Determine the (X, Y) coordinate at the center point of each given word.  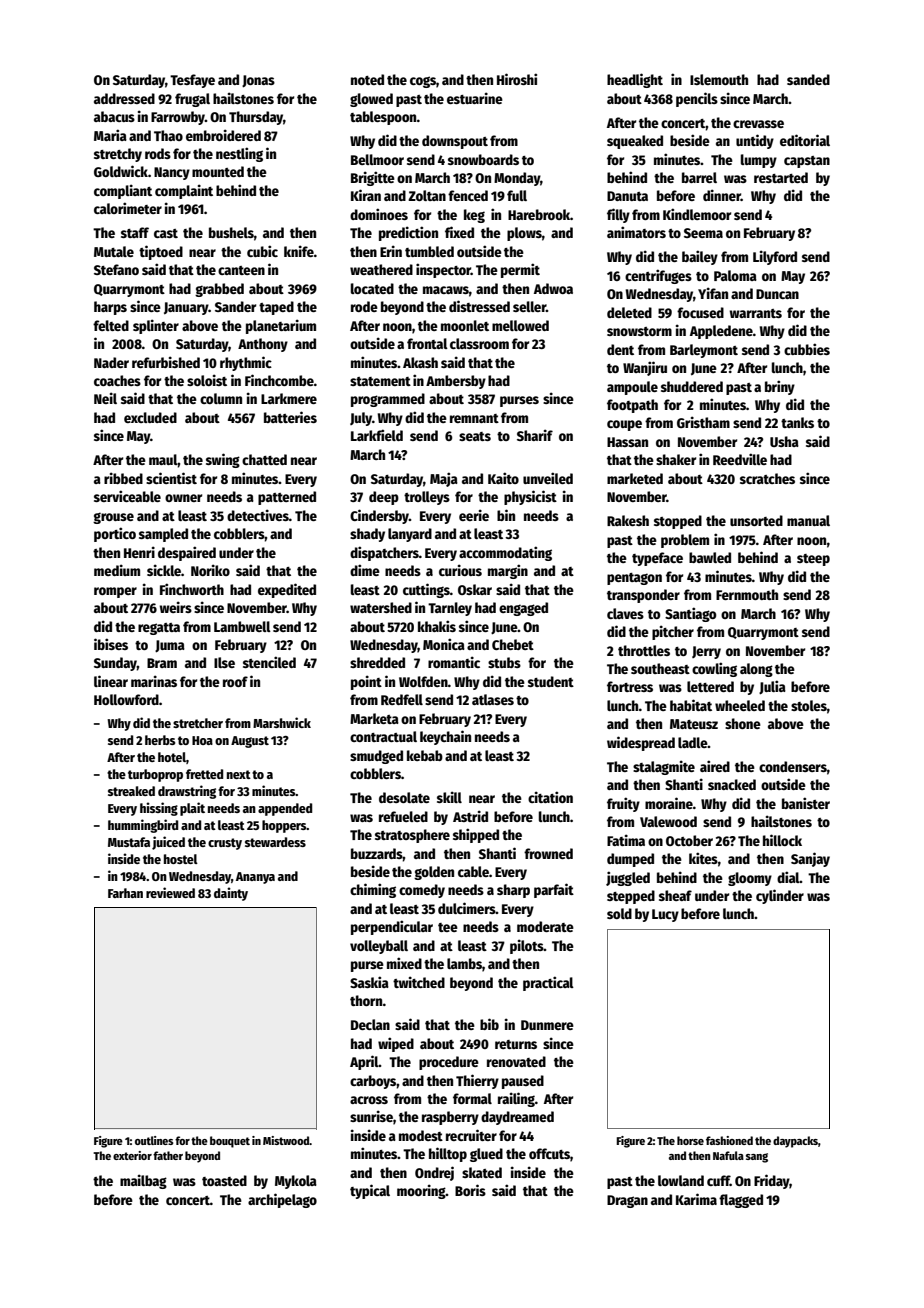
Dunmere (547, 1025)
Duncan (777, 294)
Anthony (263, 345)
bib (489, 1024)
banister (806, 803)
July (361, 419)
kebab (425, 755)
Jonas (258, 81)
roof (235, 681)
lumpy (759, 161)
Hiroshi (517, 79)
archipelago (282, 1200)
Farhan (125, 893)
